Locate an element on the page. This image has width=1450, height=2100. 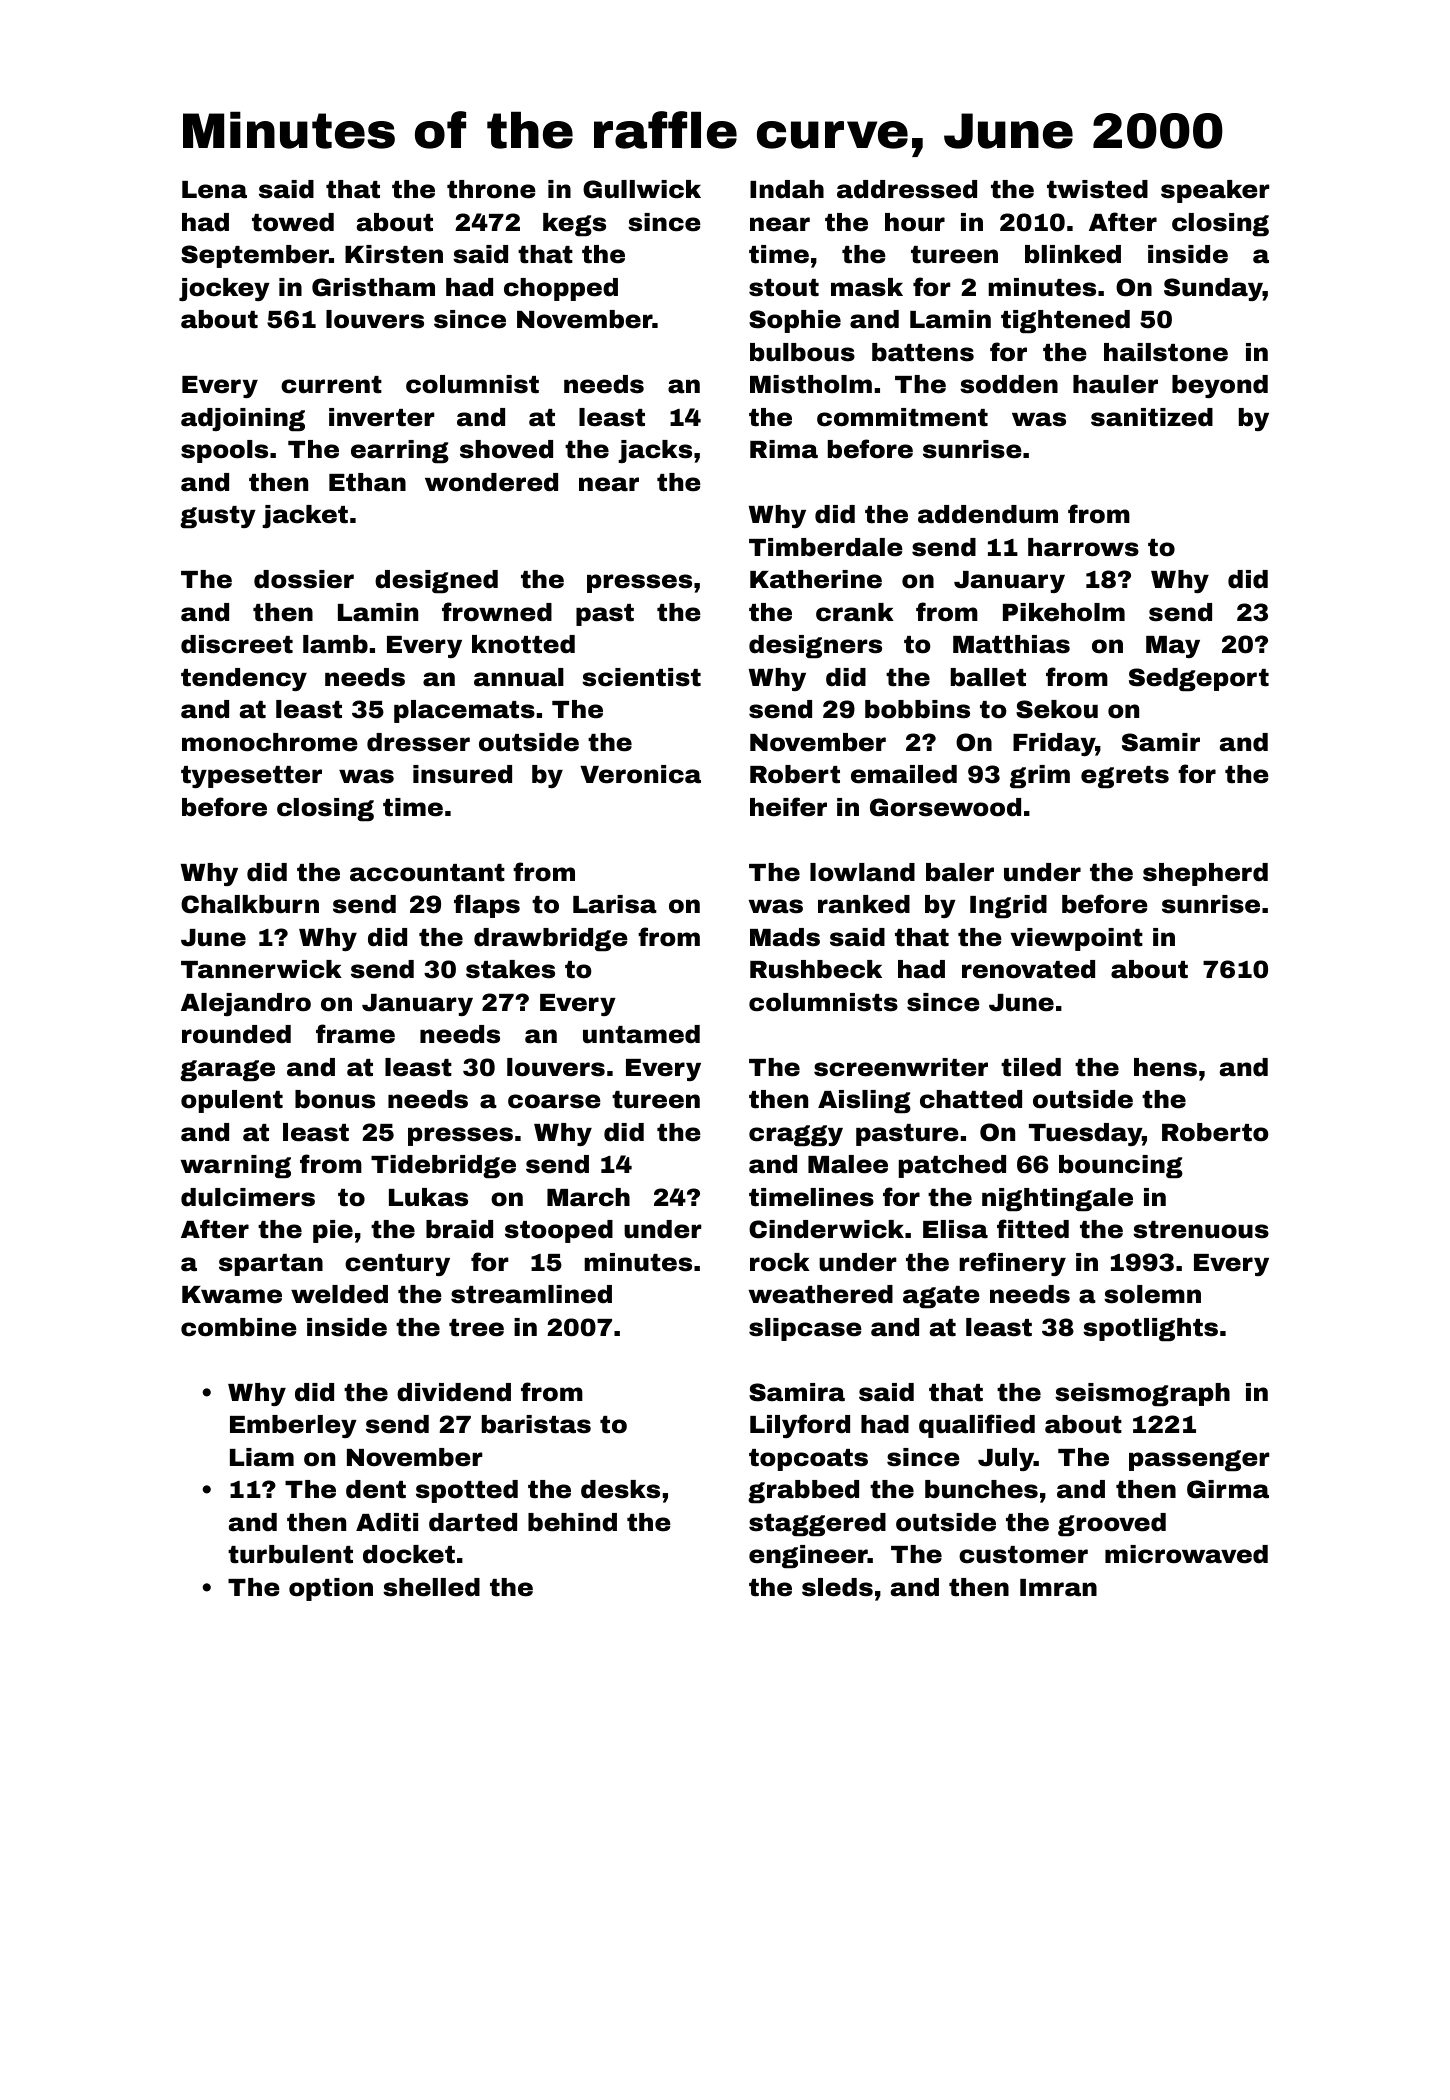
Gullwick is located at coordinates (642, 189).
